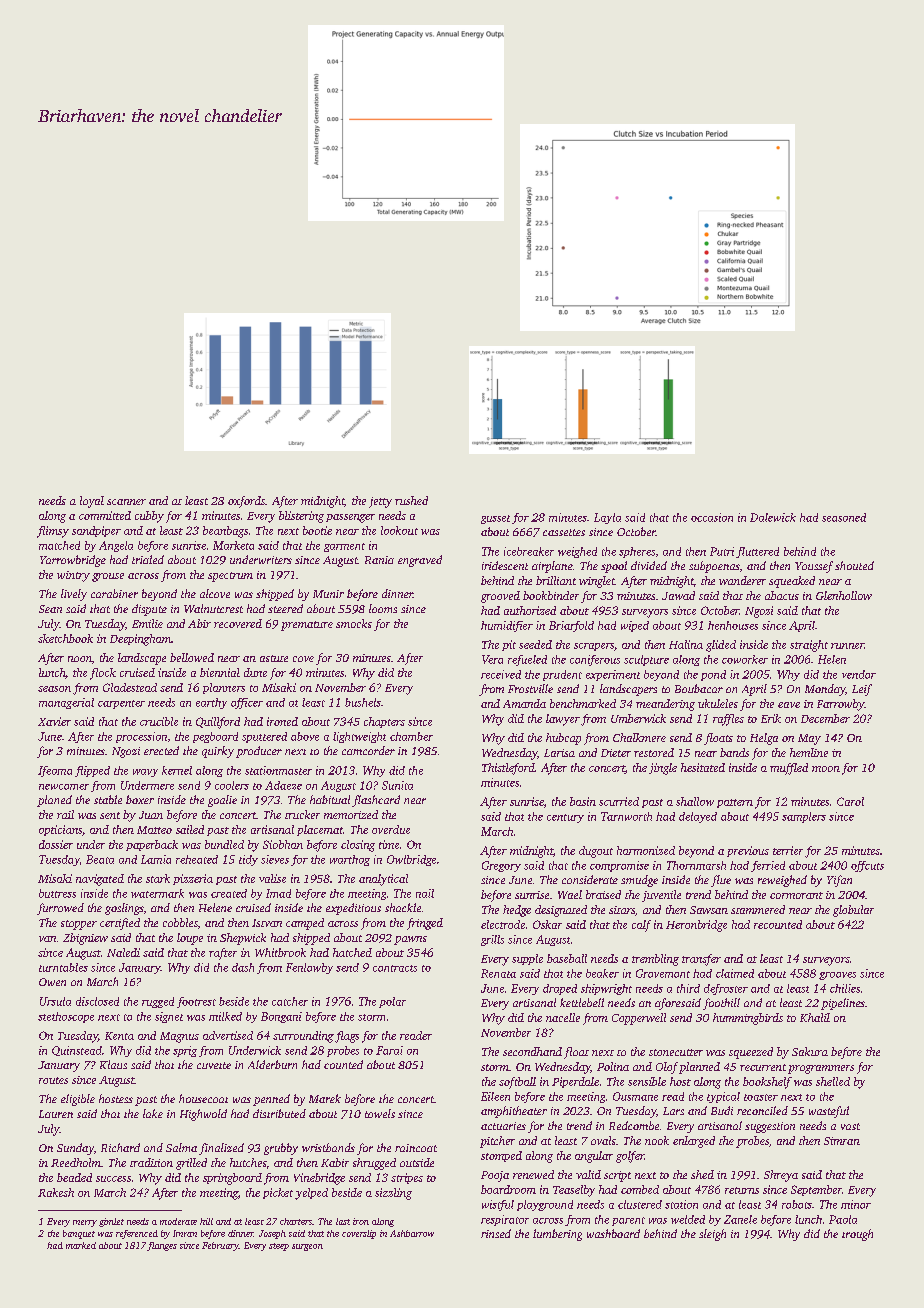 The width and height of the image is (924, 1308). I want to click on loyal, so click(92, 502).
